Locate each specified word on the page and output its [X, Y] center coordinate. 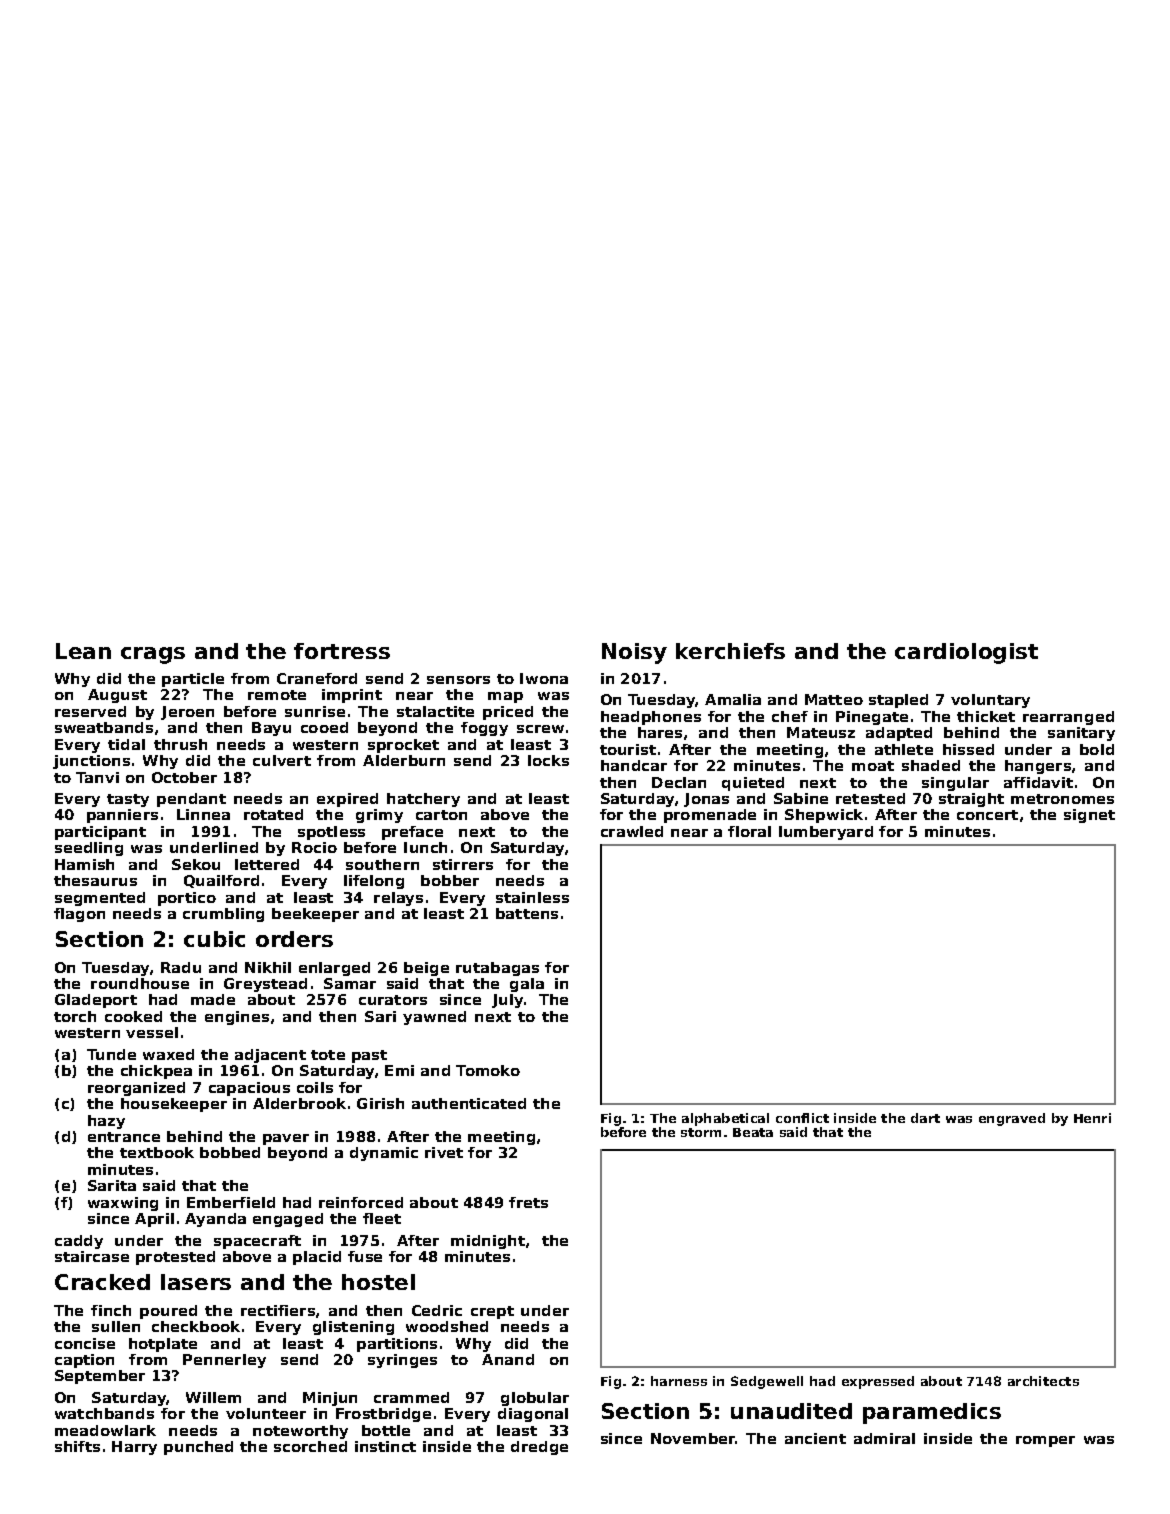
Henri [1092, 1118]
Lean [83, 651]
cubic [214, 939]
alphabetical [725, 1119]
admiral [884, 1438]
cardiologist [966, 653]
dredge [539, 1448]
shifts [77, 1446]
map [505, 697]
